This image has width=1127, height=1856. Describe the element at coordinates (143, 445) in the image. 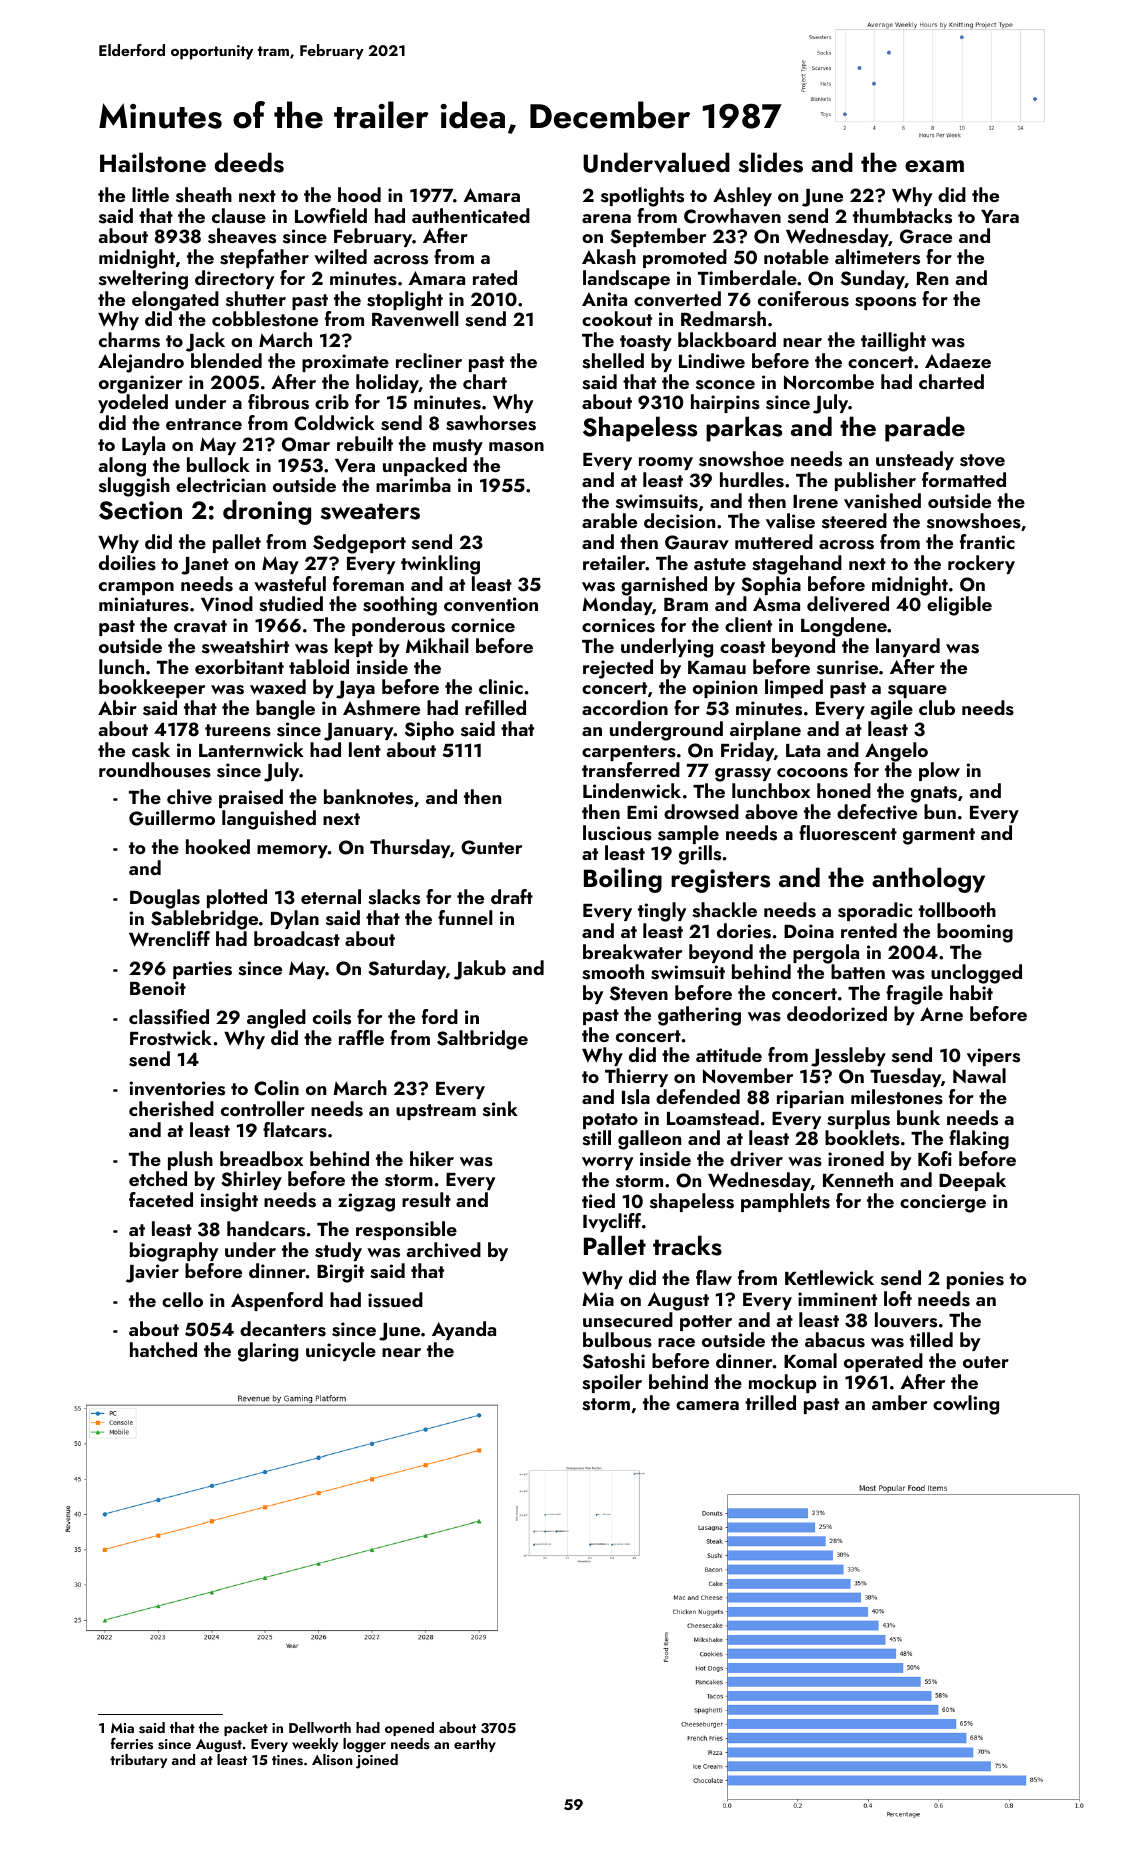

I see `Layla` at that location.
